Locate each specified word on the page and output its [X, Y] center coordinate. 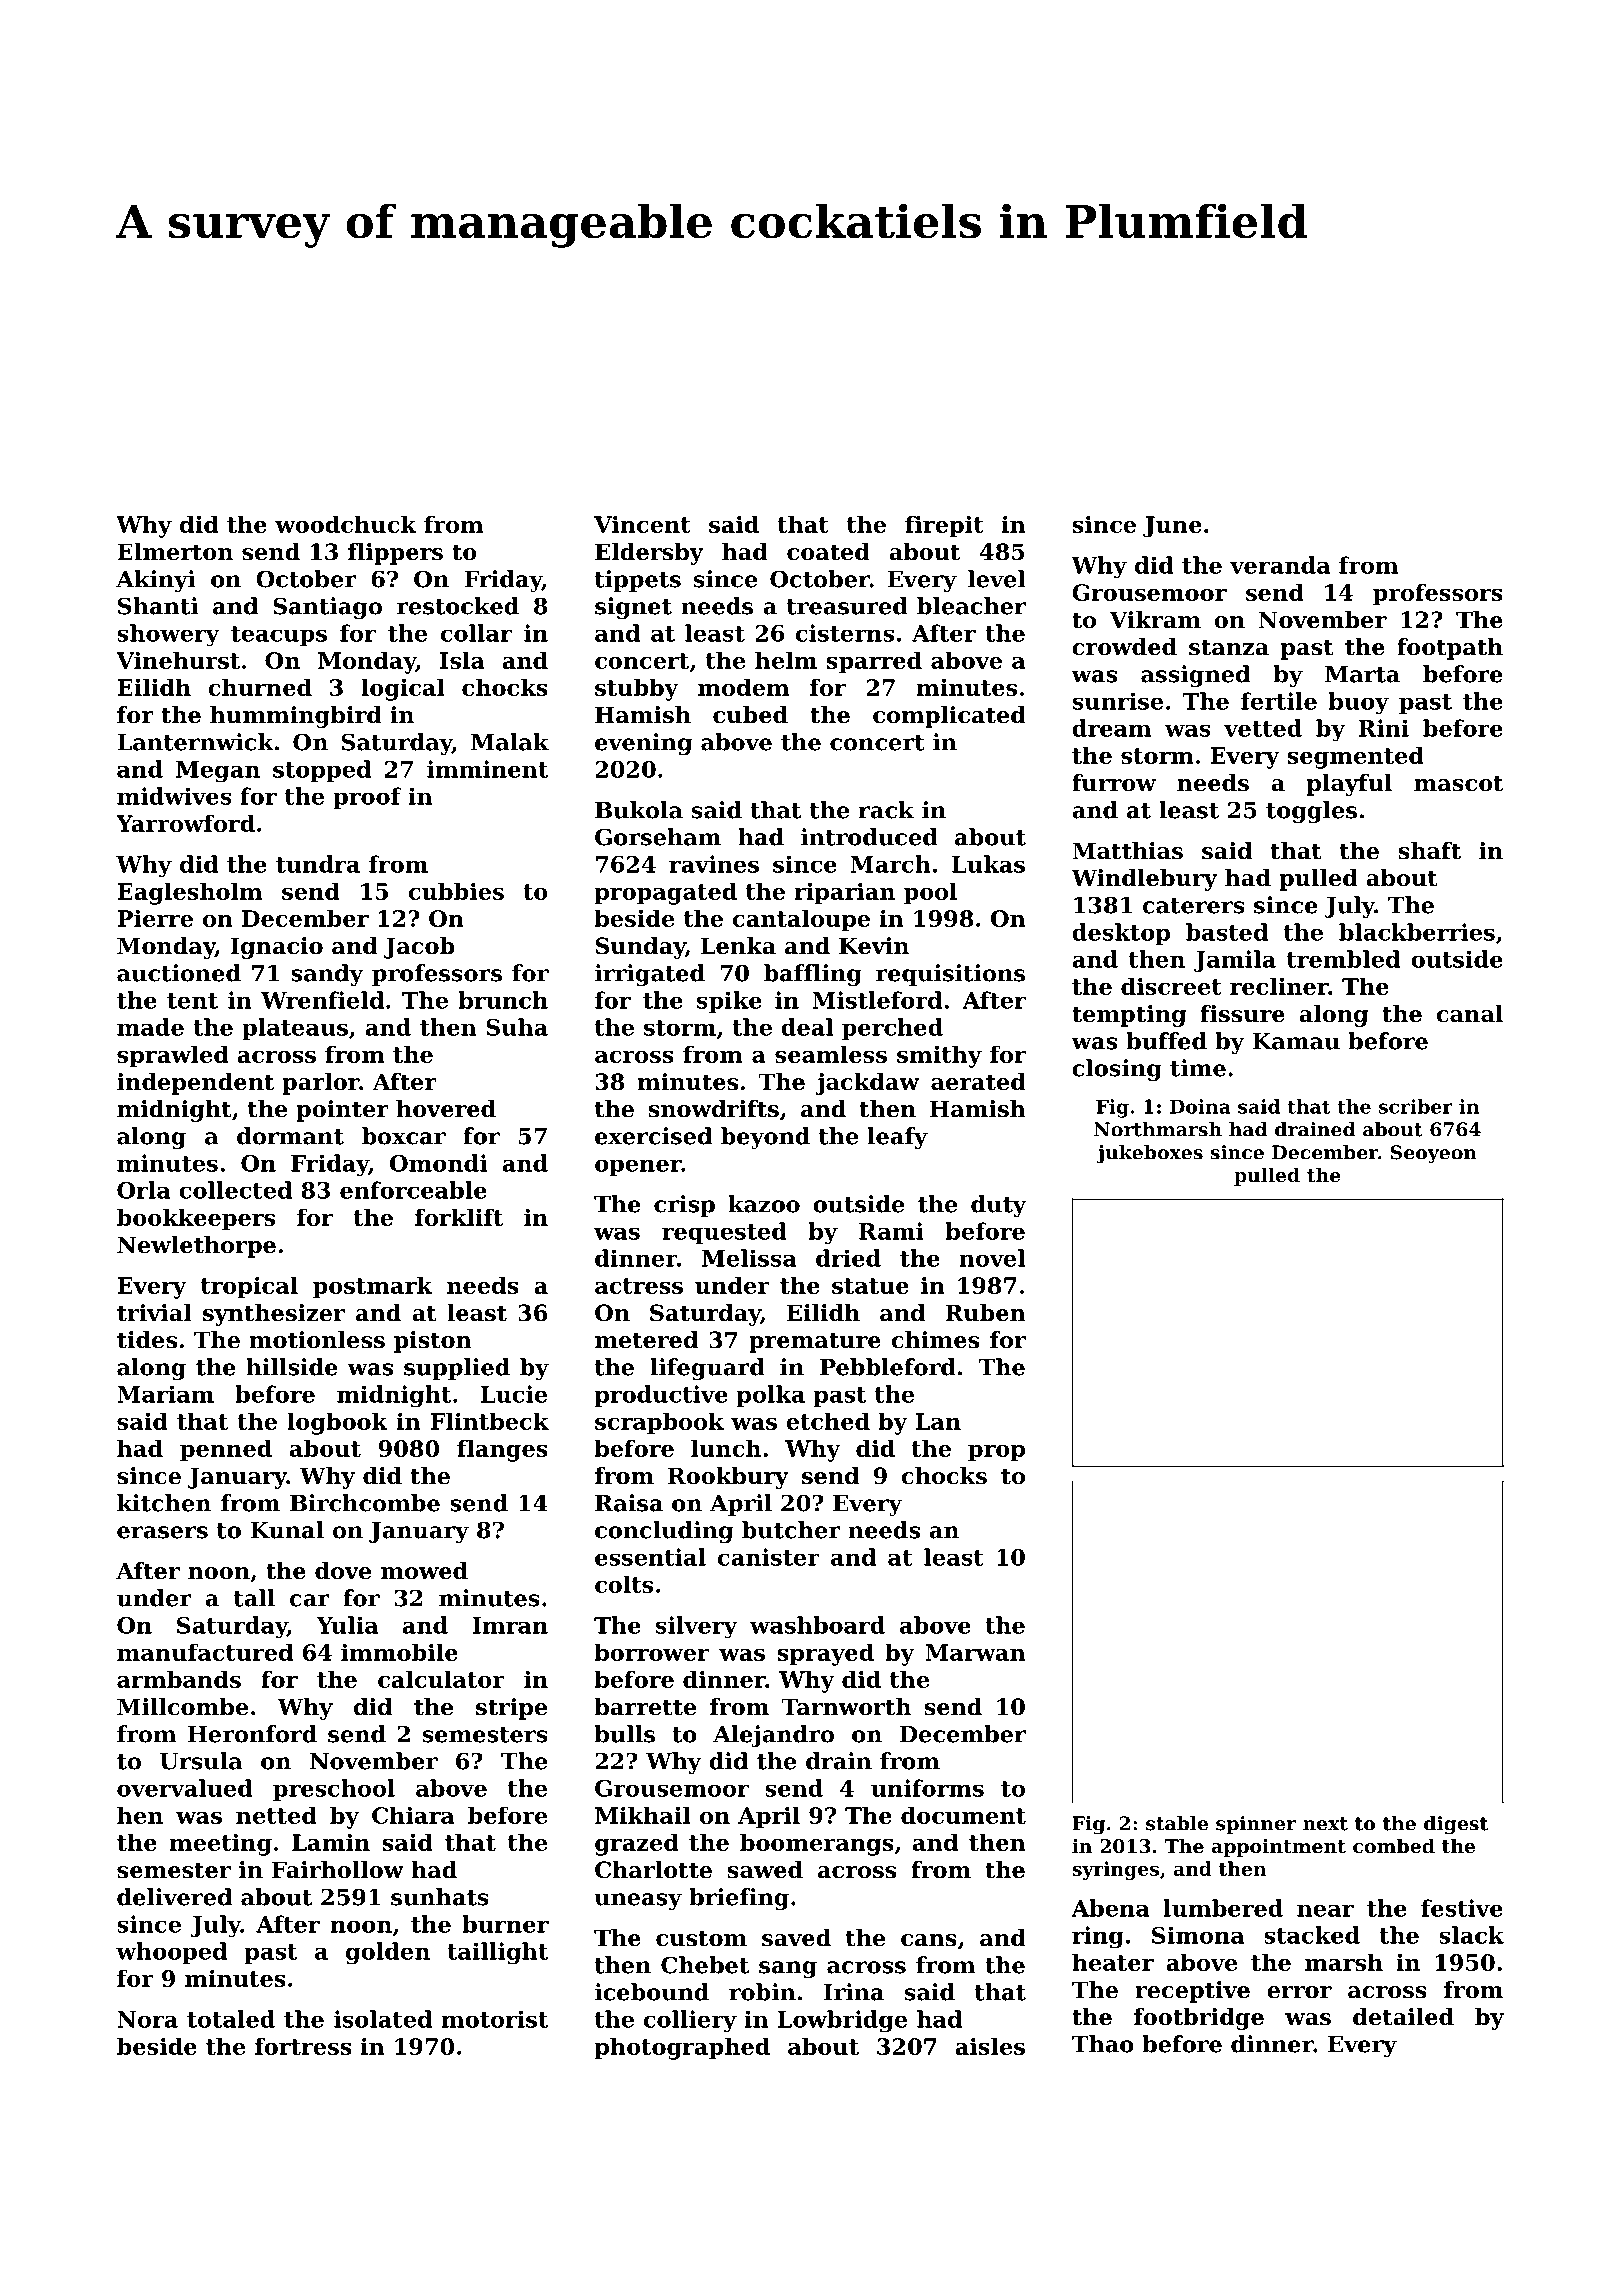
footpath [1450, 649]
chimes [935, 1340]
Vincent [642, 524]
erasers [162, 1532]
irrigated [650, 975]
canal [1470, 1014]
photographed [682, 2048]
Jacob [419, 948]
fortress [303, 2046]
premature [815, 1342]
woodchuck [345, 524]
